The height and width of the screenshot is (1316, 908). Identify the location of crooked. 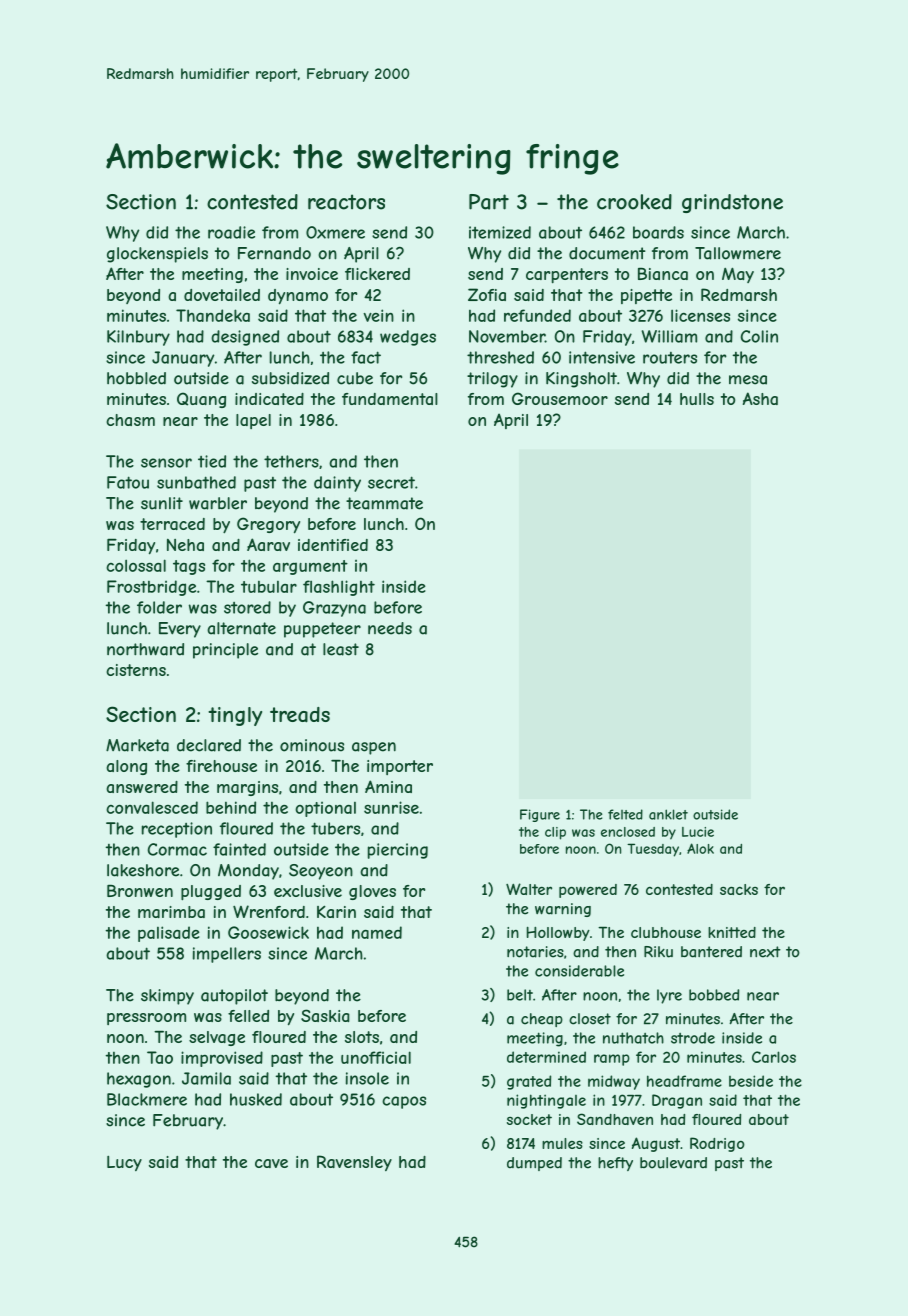
(634, 202).
